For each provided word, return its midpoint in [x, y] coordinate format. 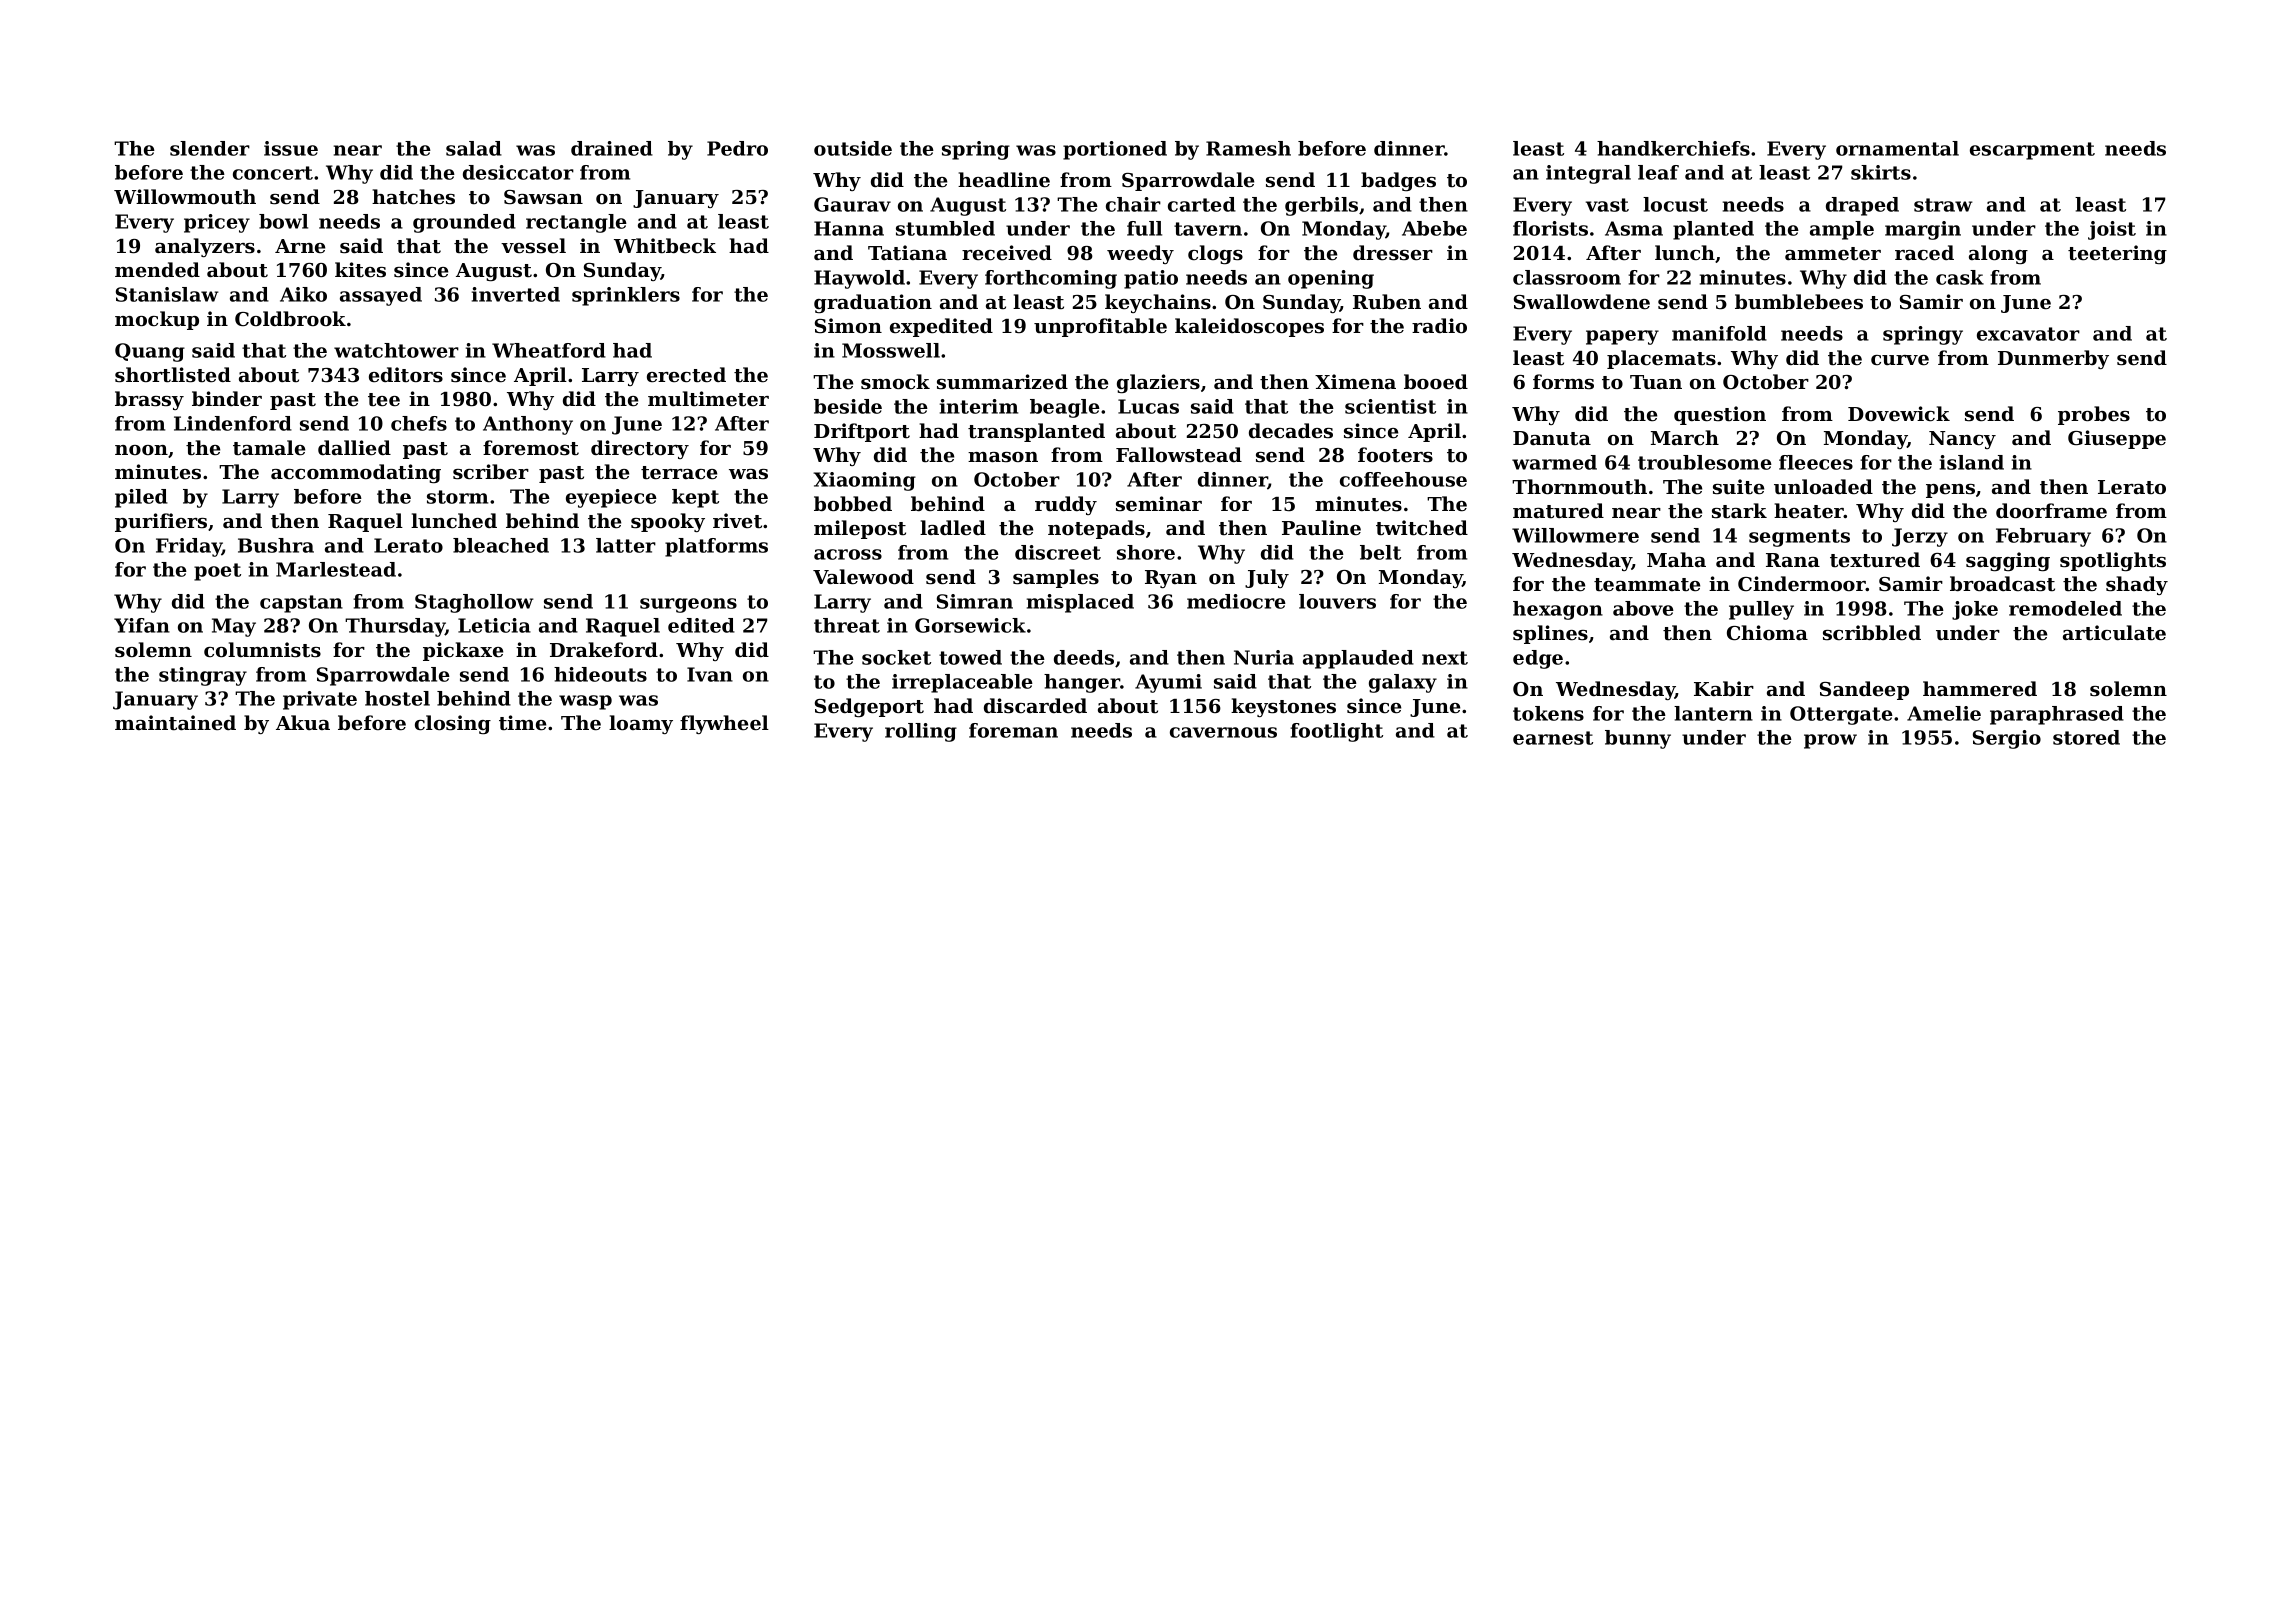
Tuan [1656, 382]
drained [612, 148]
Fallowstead [1179, 455]
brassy [149, 400]
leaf [1658, 172]
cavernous [1223, 732]
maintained [175, 722]
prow [1830, 741]
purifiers [161, 522]
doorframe [2051, 511]
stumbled [945, 228]
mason [1003, 457]
